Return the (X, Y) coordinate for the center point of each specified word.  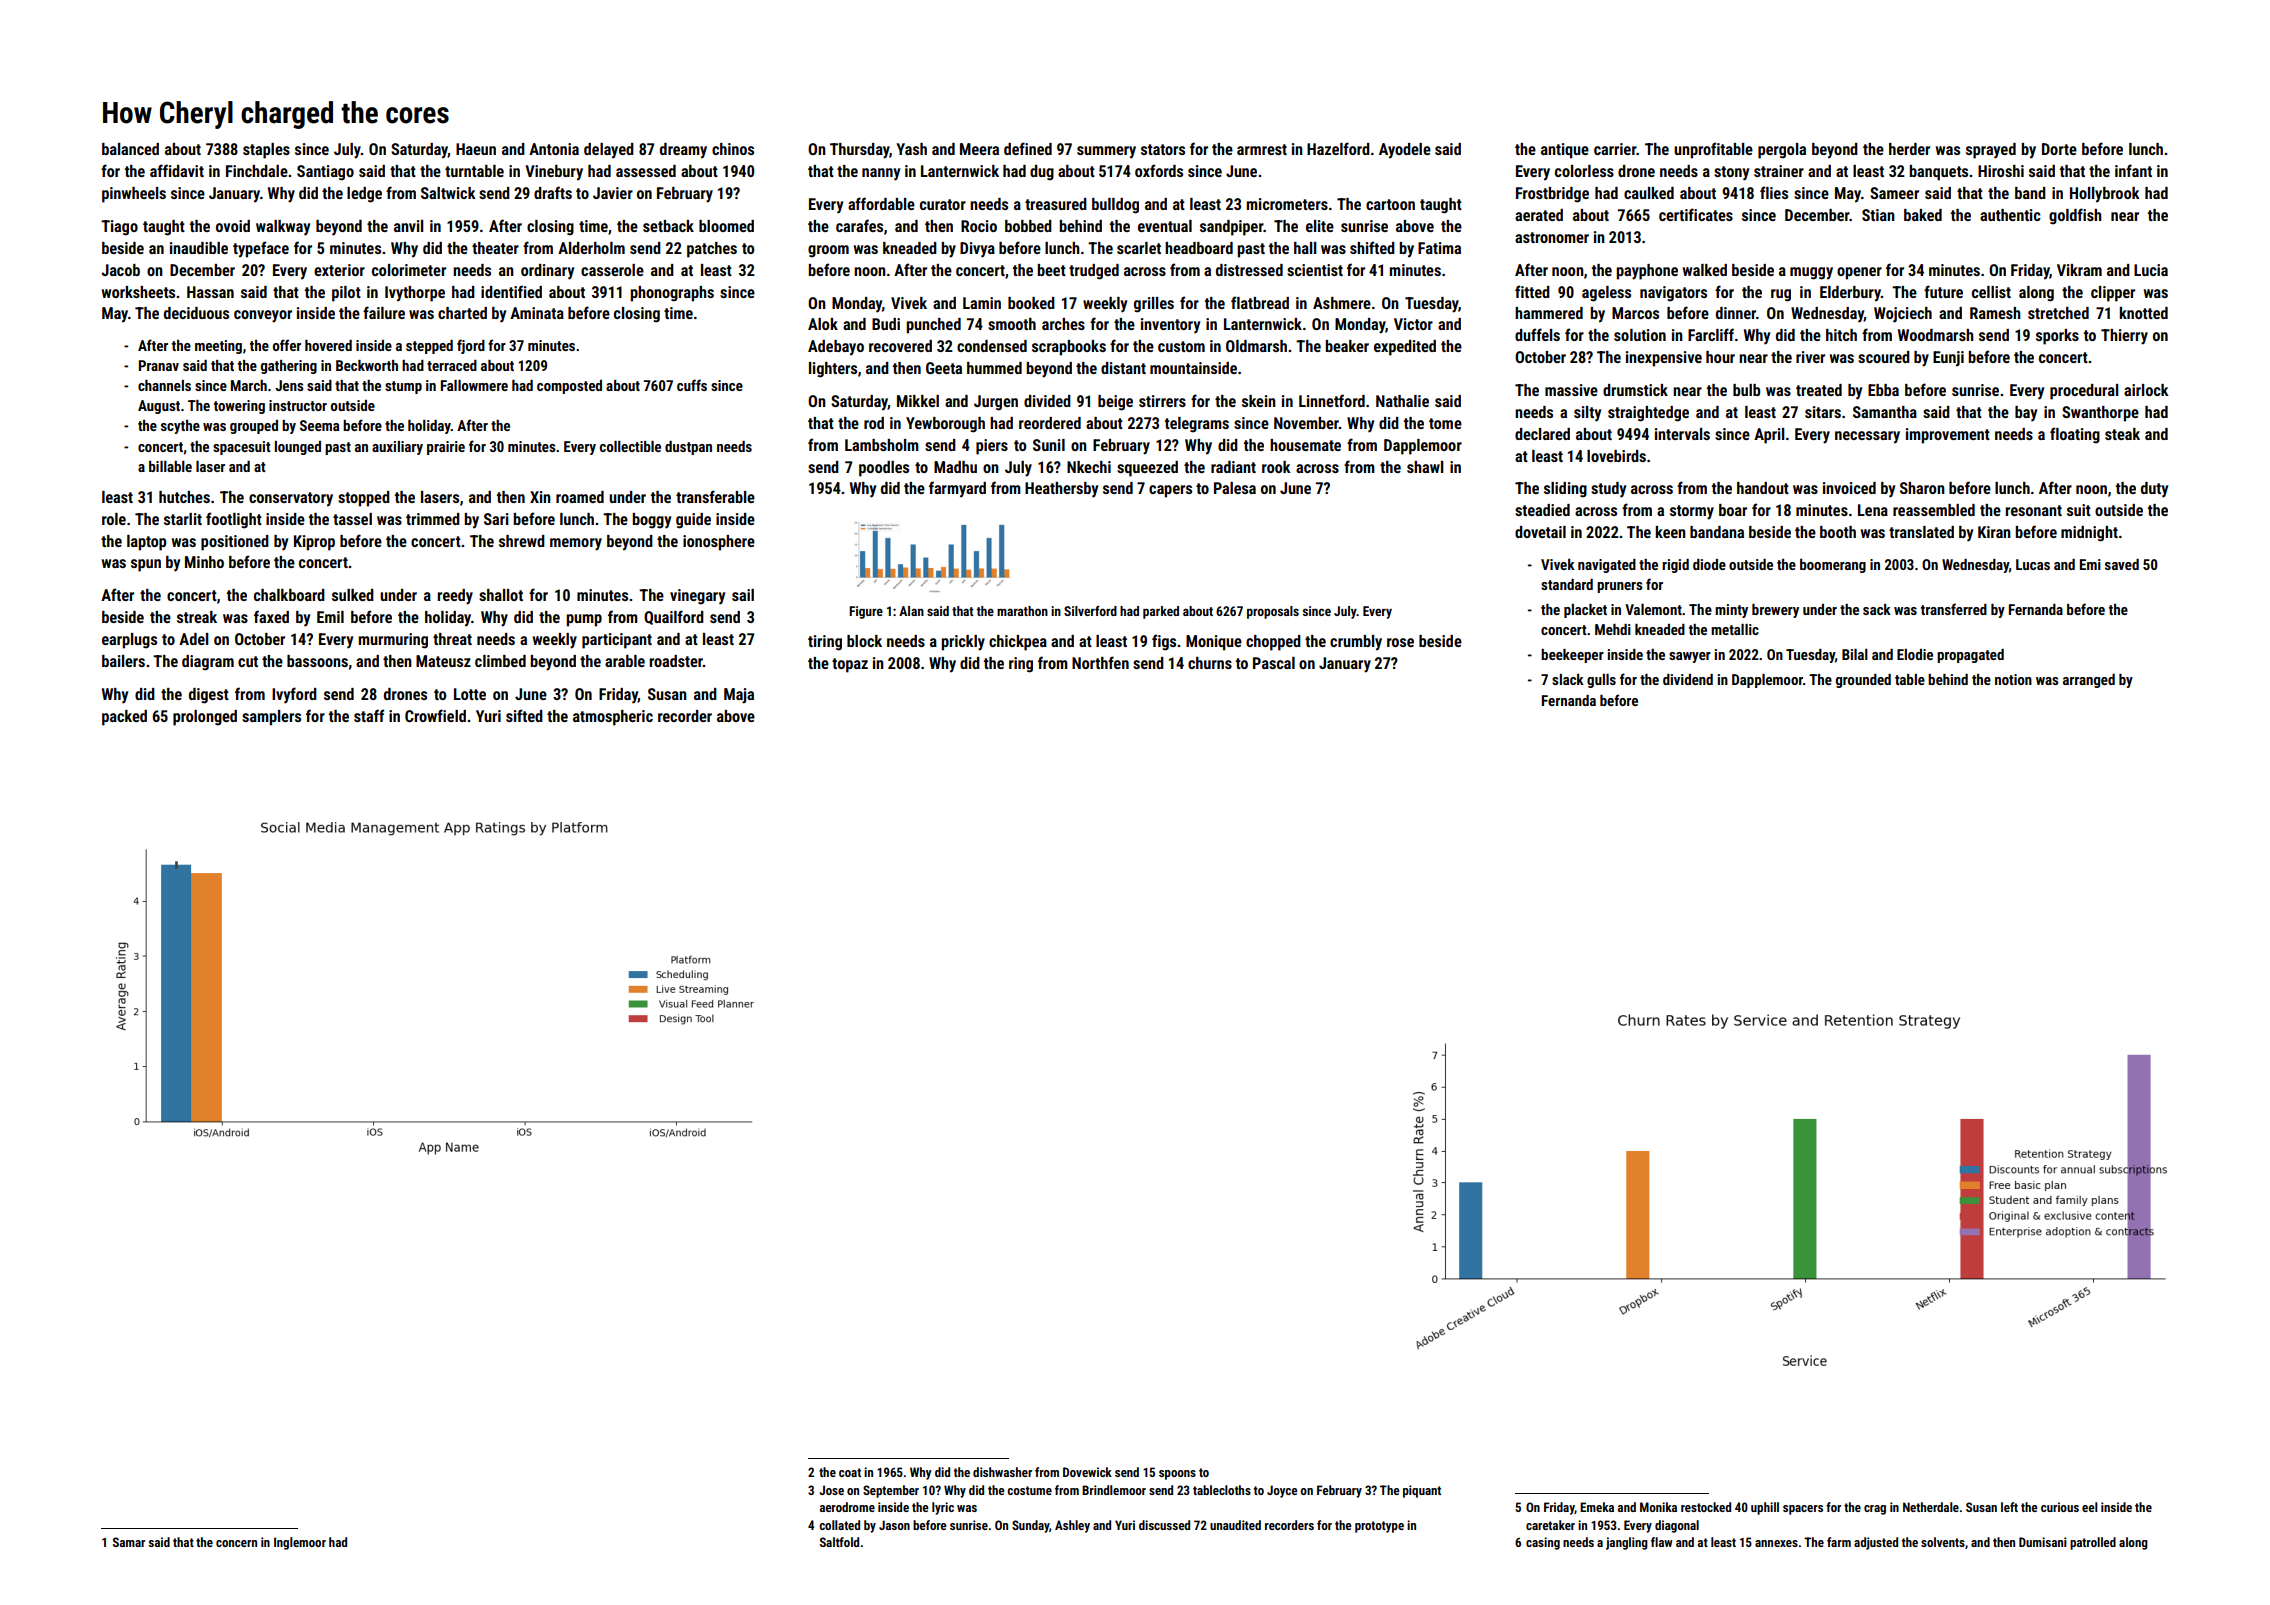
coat (850, 1472)
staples (266, 151)
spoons (1177, 1475)
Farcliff (1711, 334)
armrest (1262, 149)
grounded (1863, 681)
